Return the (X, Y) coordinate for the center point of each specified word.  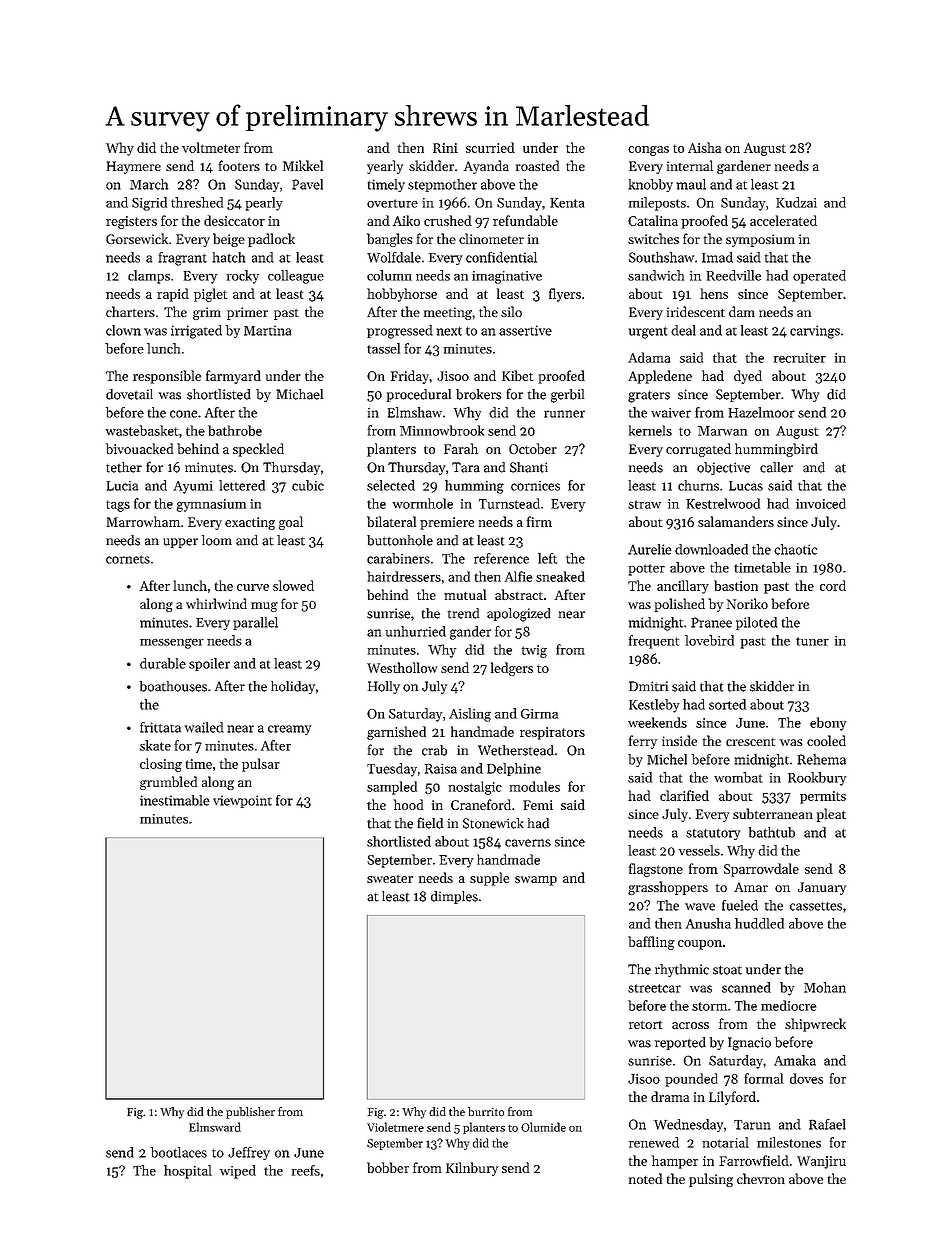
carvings (815, 332)
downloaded (711, 549)
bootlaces (179, 1152)
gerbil (567, 396)
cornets (128, 559)
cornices (535, 486)
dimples (454, 897)
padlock (271, 240)
